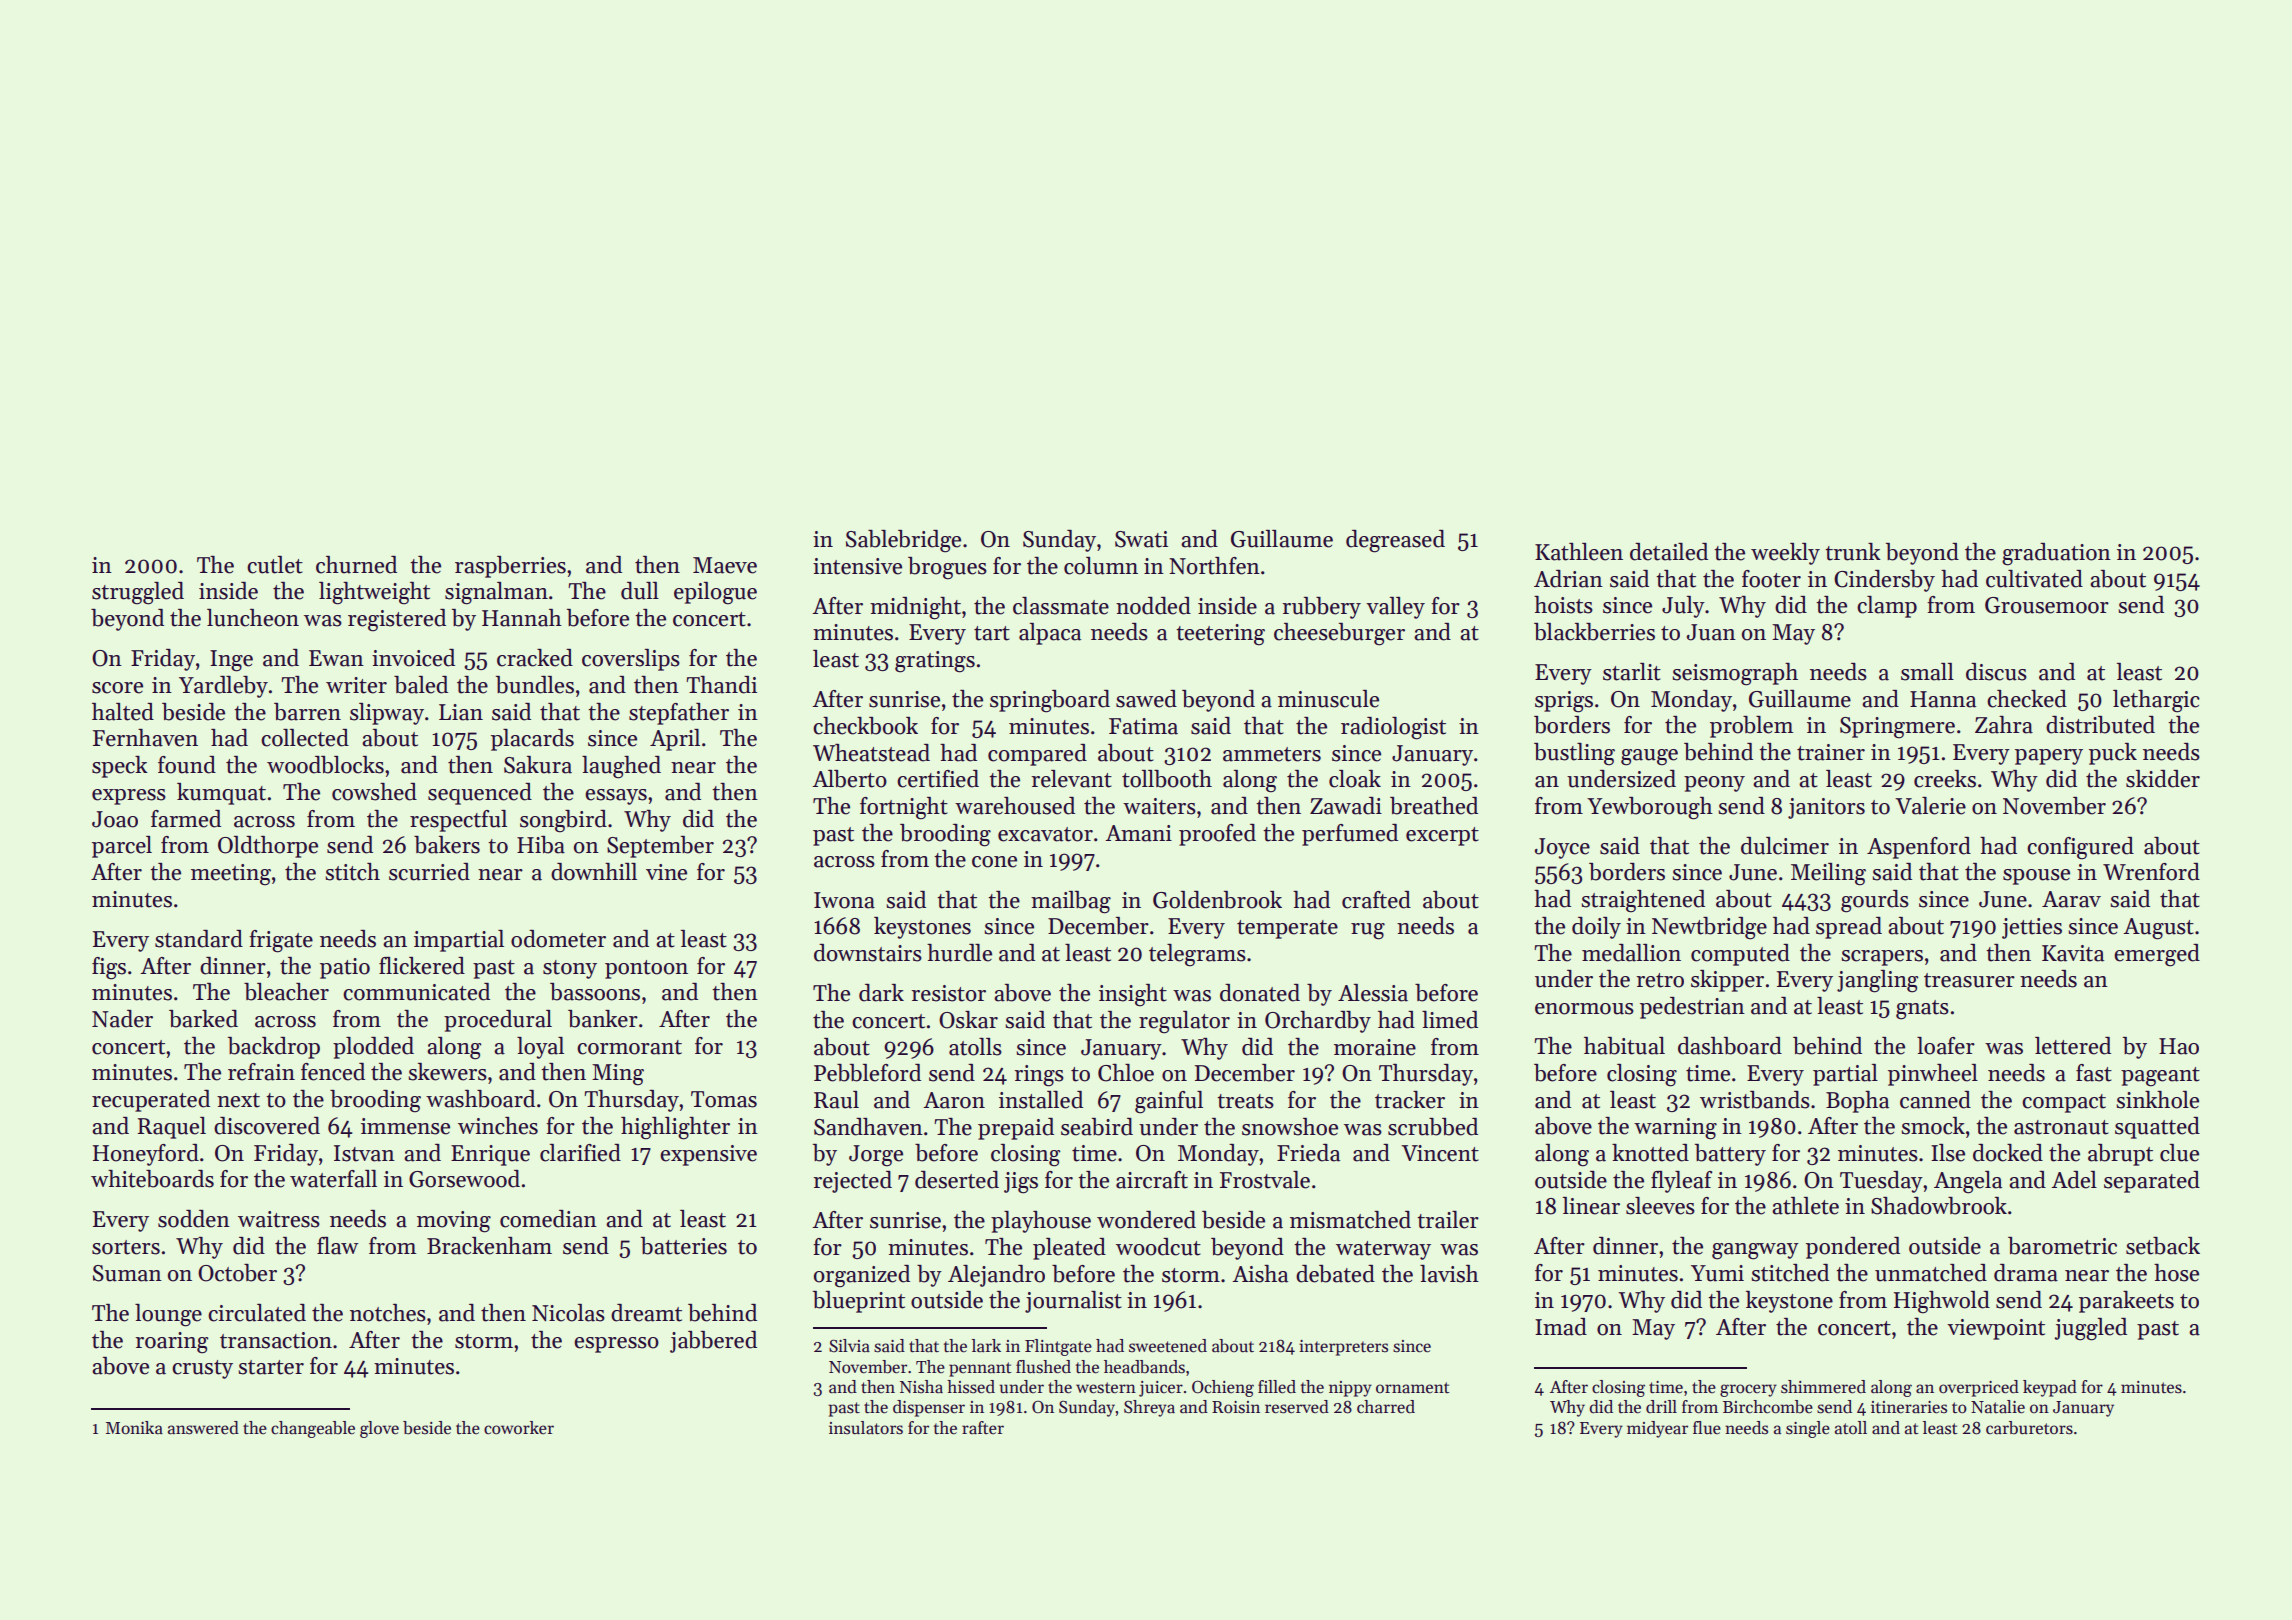 This screenshot has height=1620, width=2292. Describe the element at coordinates (1808, 1429) in the screenshot. I see `single` at that location.
